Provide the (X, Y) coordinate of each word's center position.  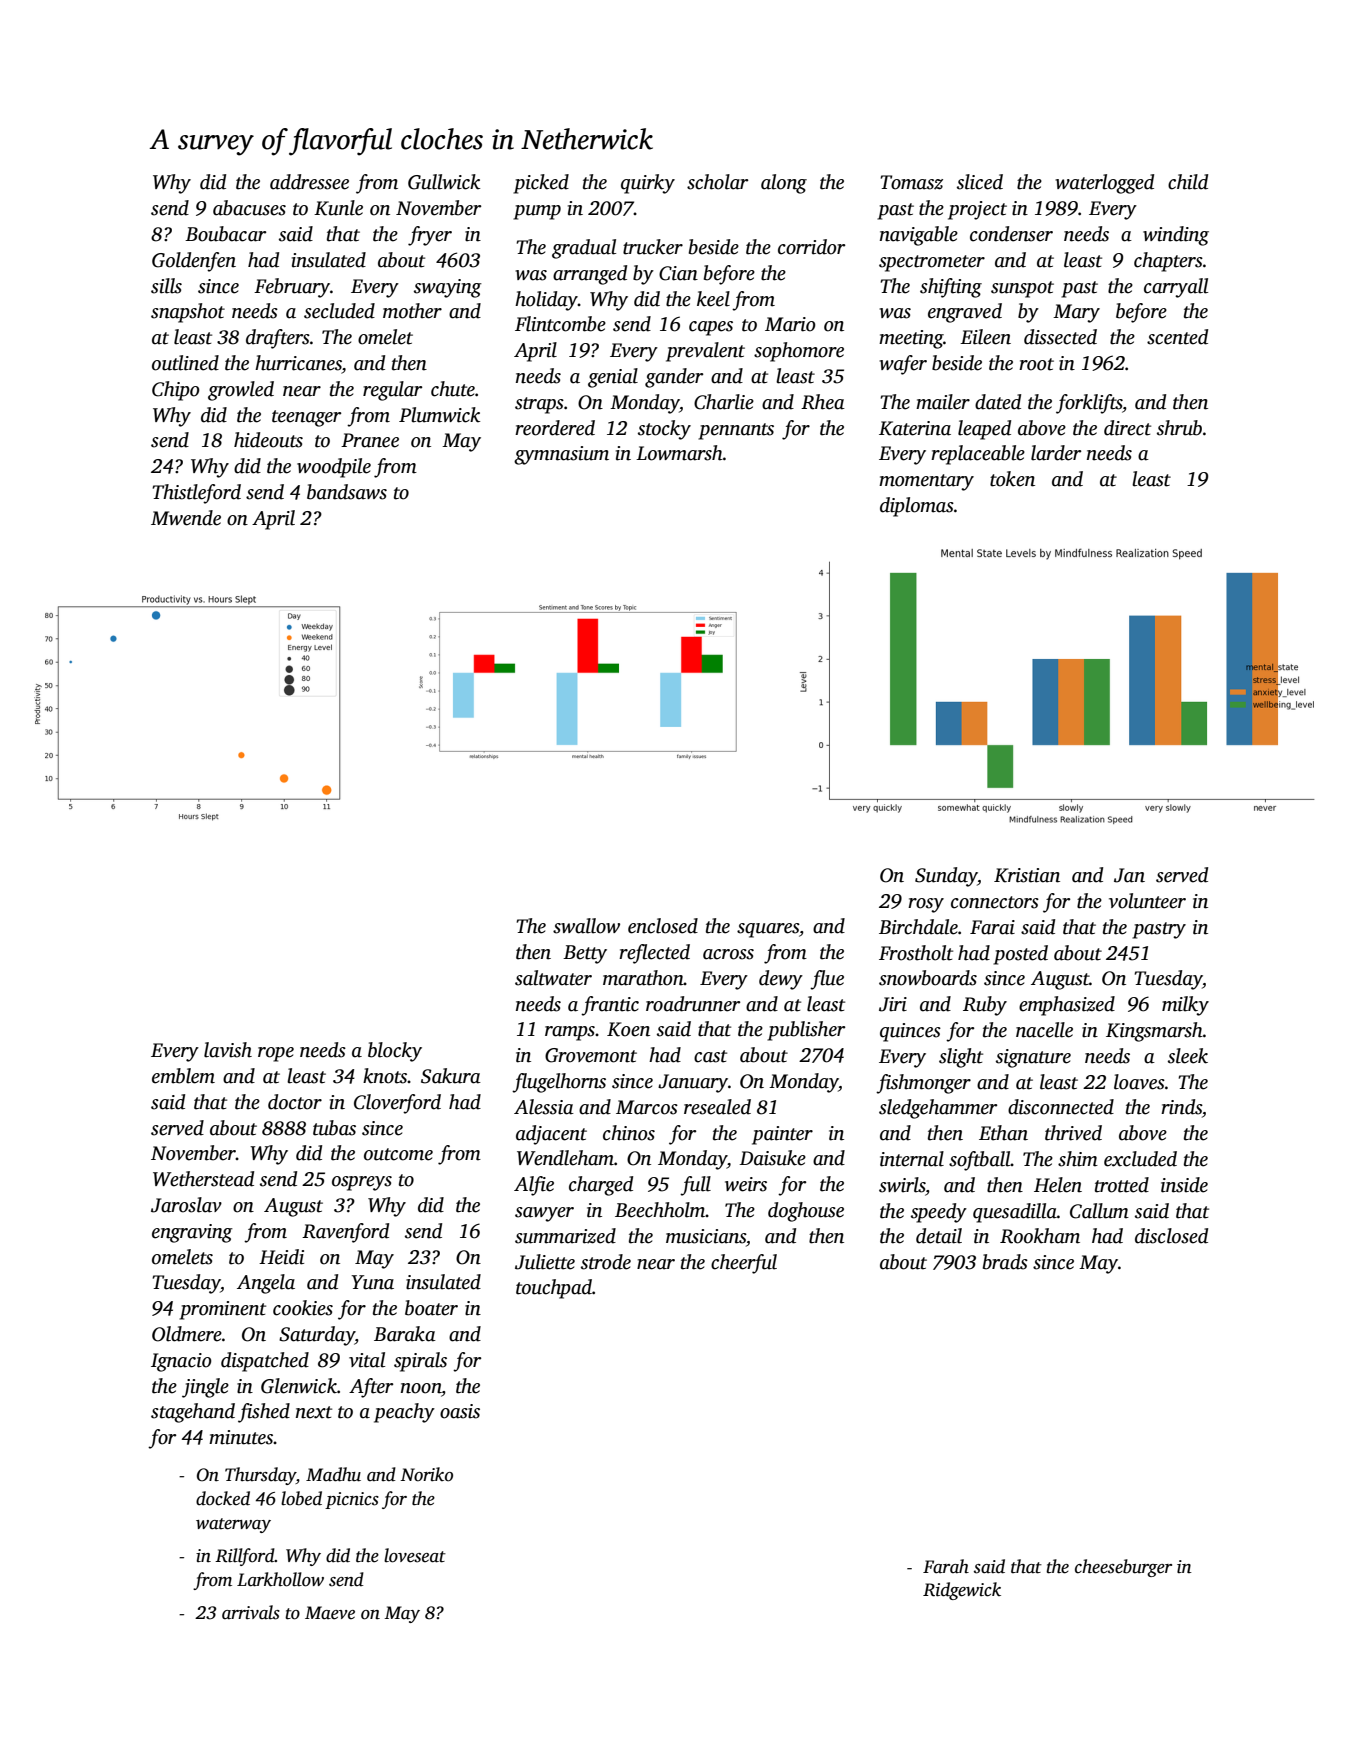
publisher (806, 1031)
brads (1005, 1262)
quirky (648, 184)
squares (768, 930)
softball (980, 1161)
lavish (228, 1050)
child (1188, 182)
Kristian (1027, 875)
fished (264, 1413)
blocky (395, 1052)
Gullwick (444, 182)
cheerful (744, 1264)
